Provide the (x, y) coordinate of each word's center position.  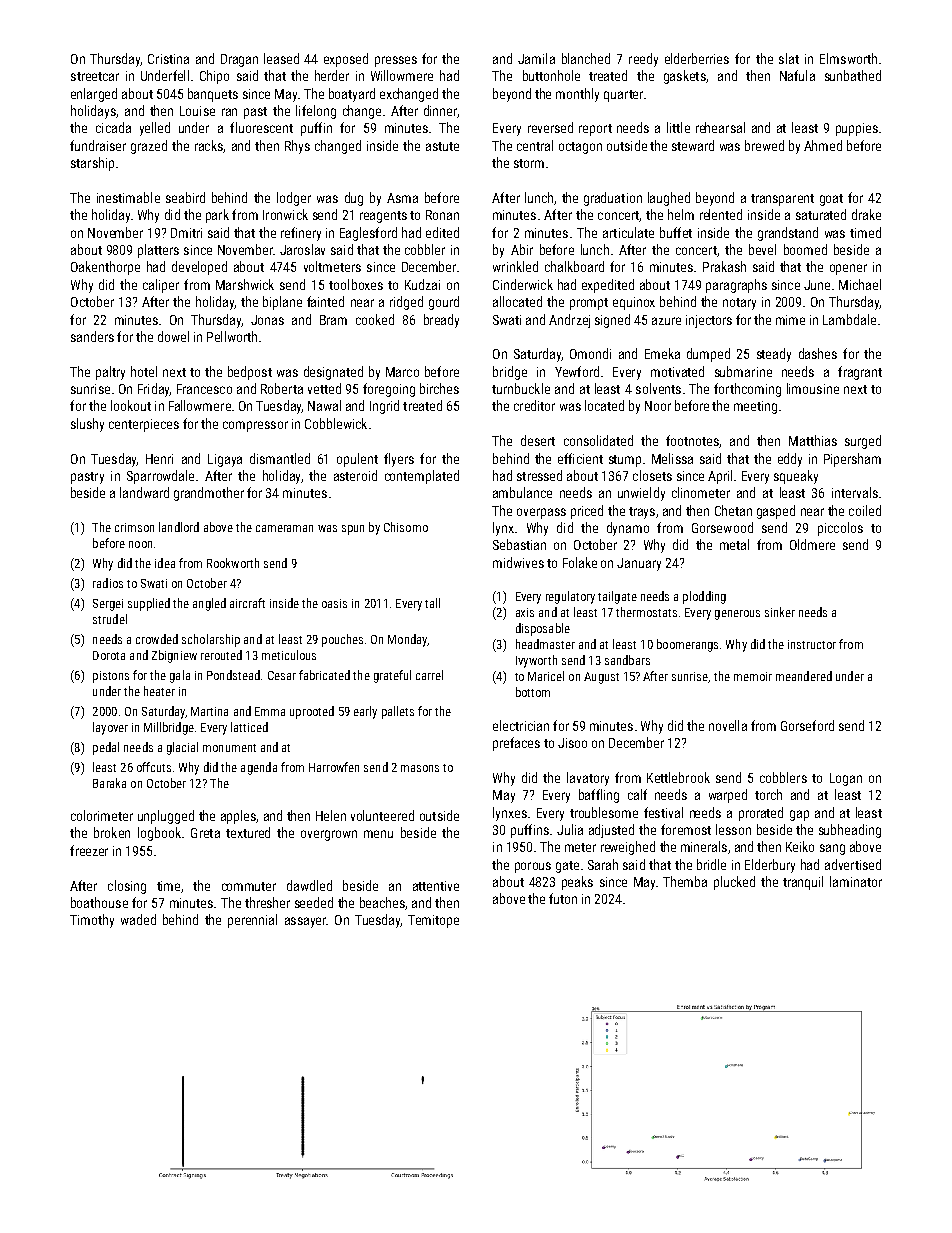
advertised (853, 864)
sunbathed (853, 75)
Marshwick (245, 284)
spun (353, 530)
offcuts (154, 767)
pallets (398, 712)
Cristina (168, 59)
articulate (628, 232)
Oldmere (812, 544)
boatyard (352, 95)
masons (420, 768)
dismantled (280, 458)
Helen (331, 815)
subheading (850, 831)
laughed (669, 199)
